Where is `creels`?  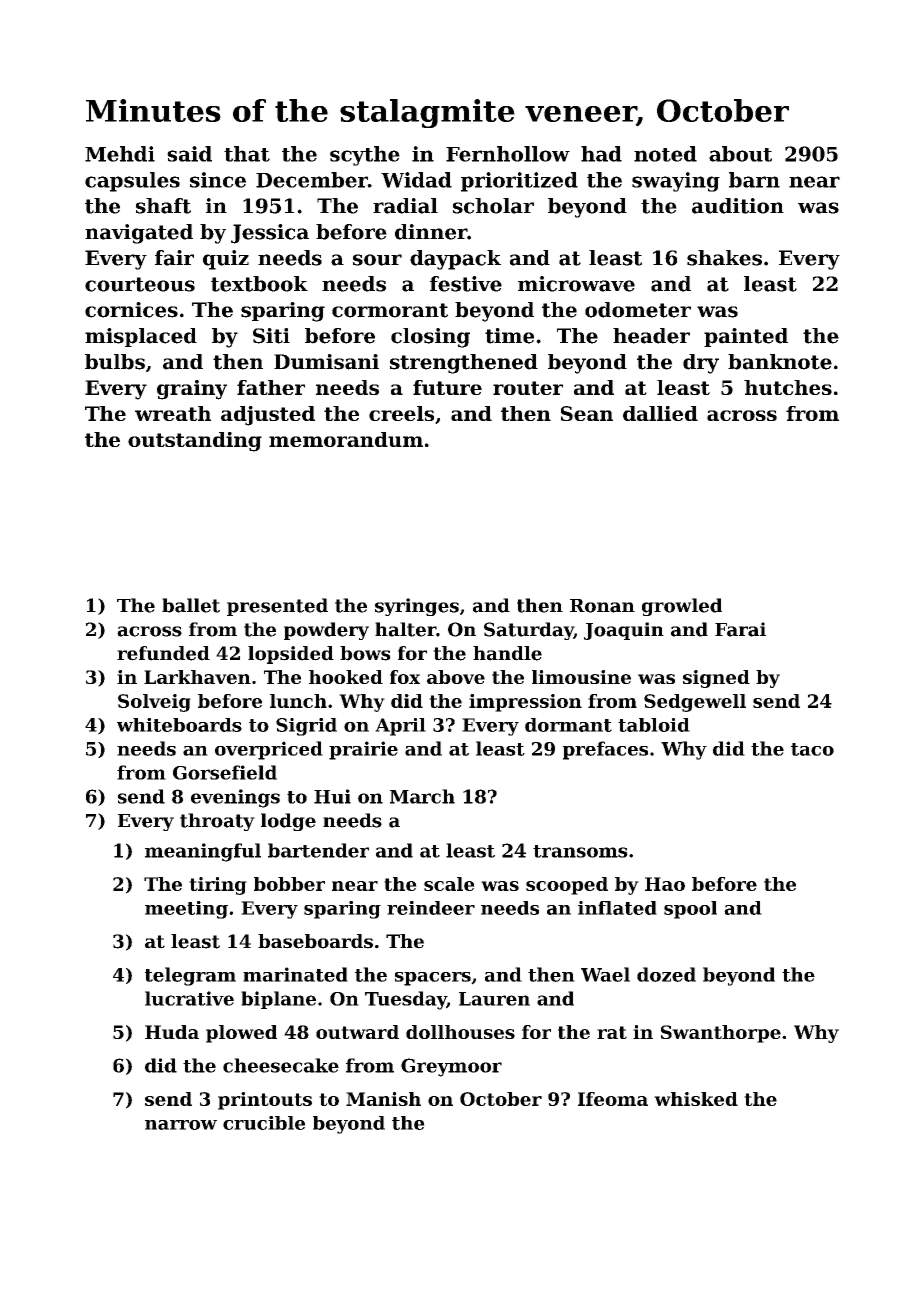 creels is located at coordinates (401, 413).
